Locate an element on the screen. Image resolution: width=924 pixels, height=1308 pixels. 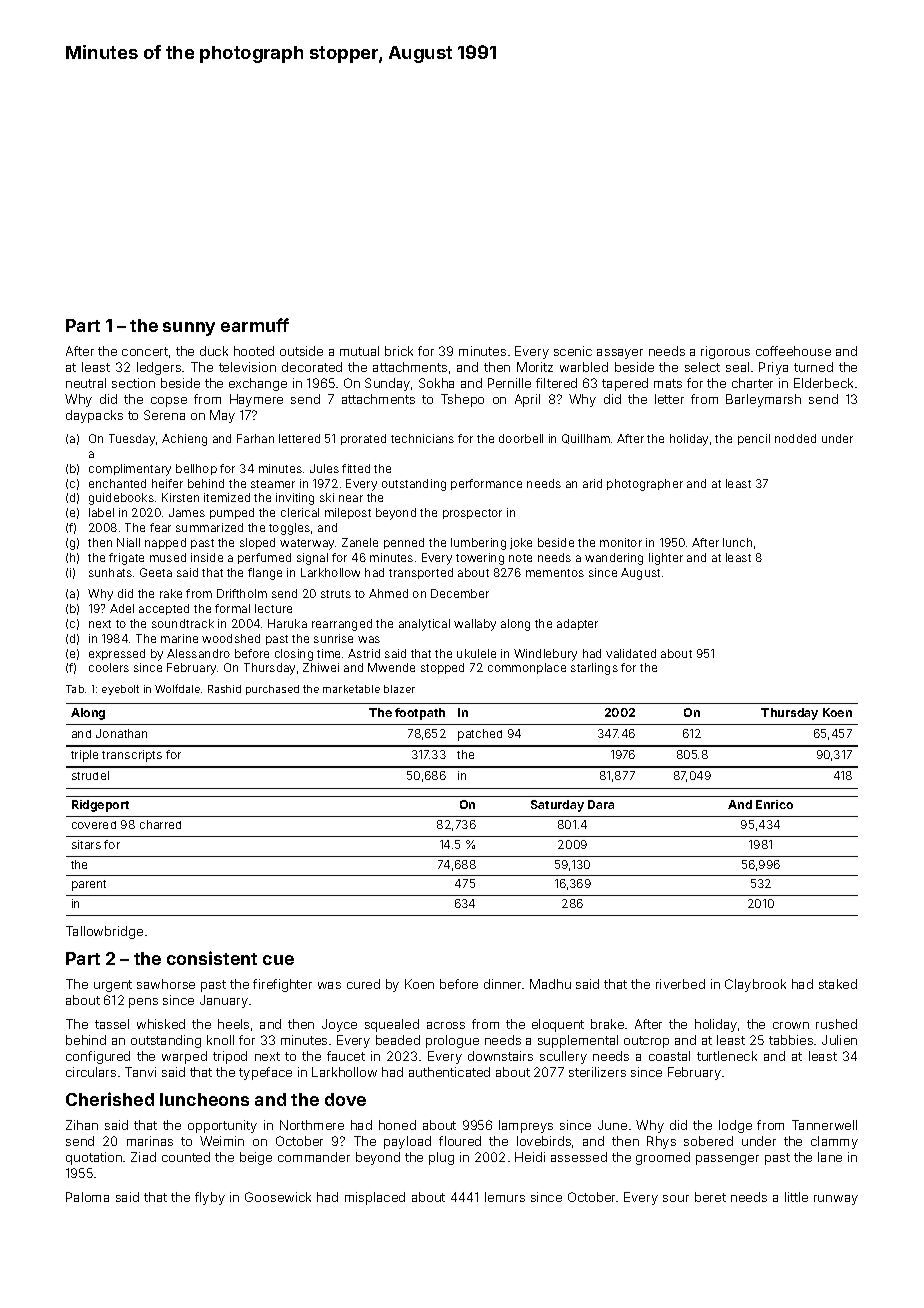
urgent is located at coordinates (113, 986).
